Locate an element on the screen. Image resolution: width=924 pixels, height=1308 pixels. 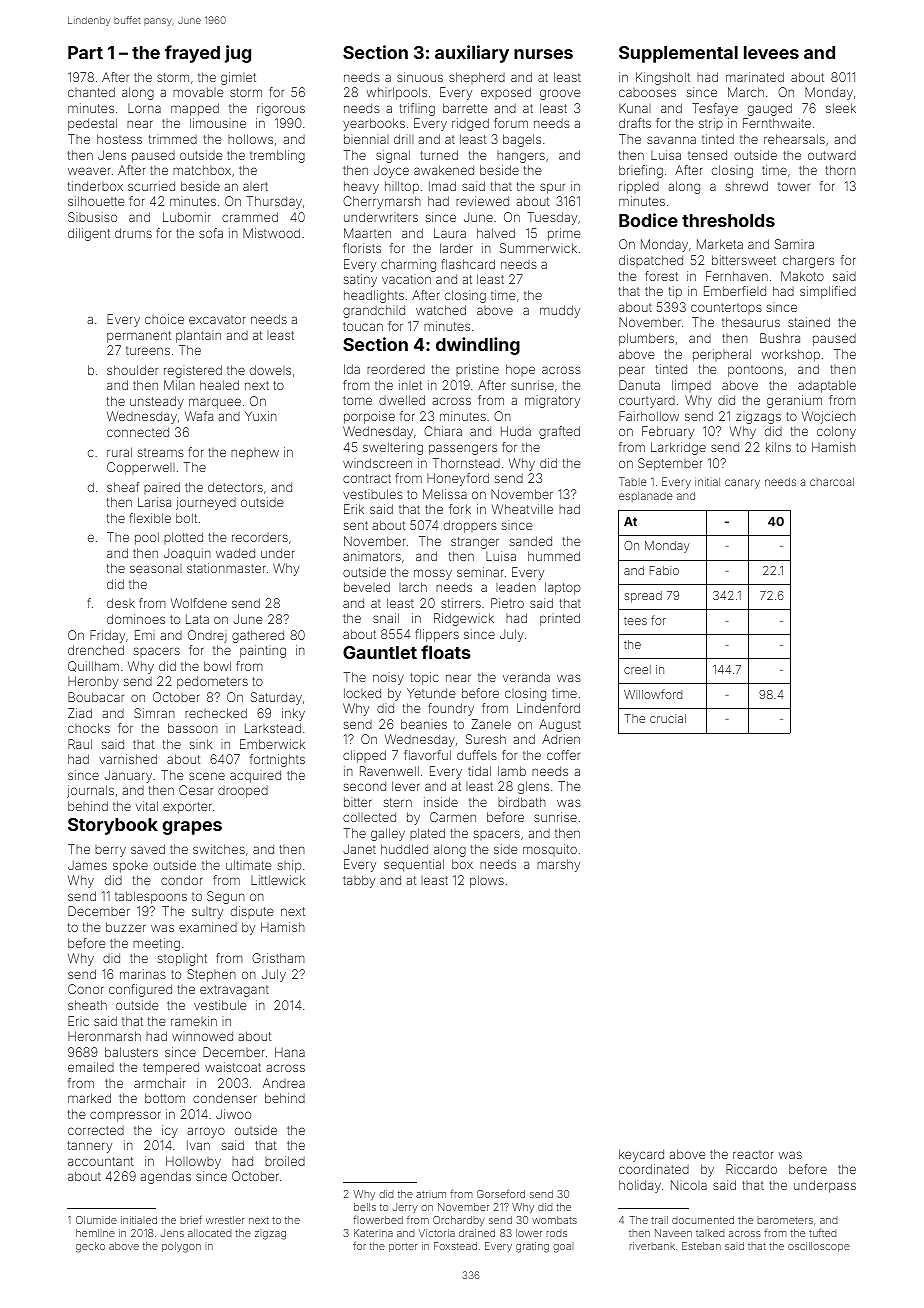
marshy is located at coordinates (558, 865).
